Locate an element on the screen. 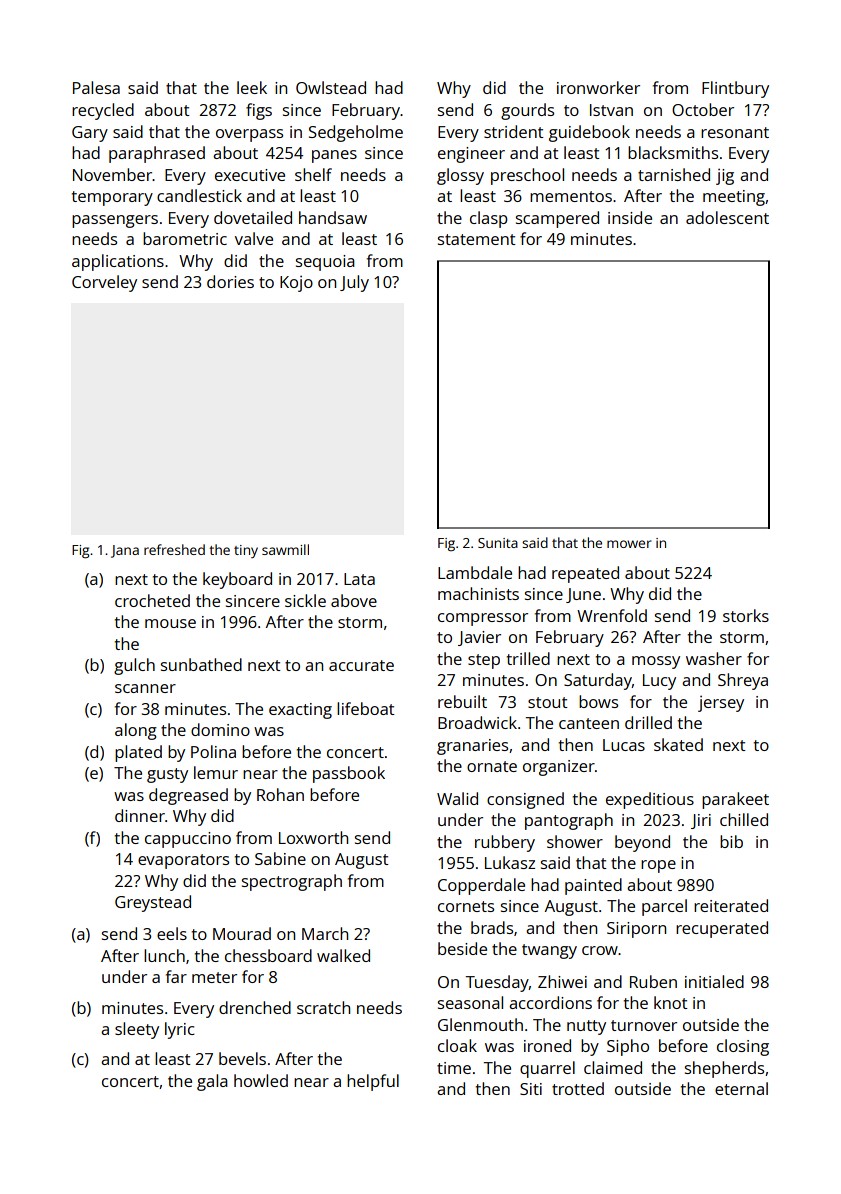 The width and height of the screenshot is (841, 1194). leek is located at coordinates (252, 87).
